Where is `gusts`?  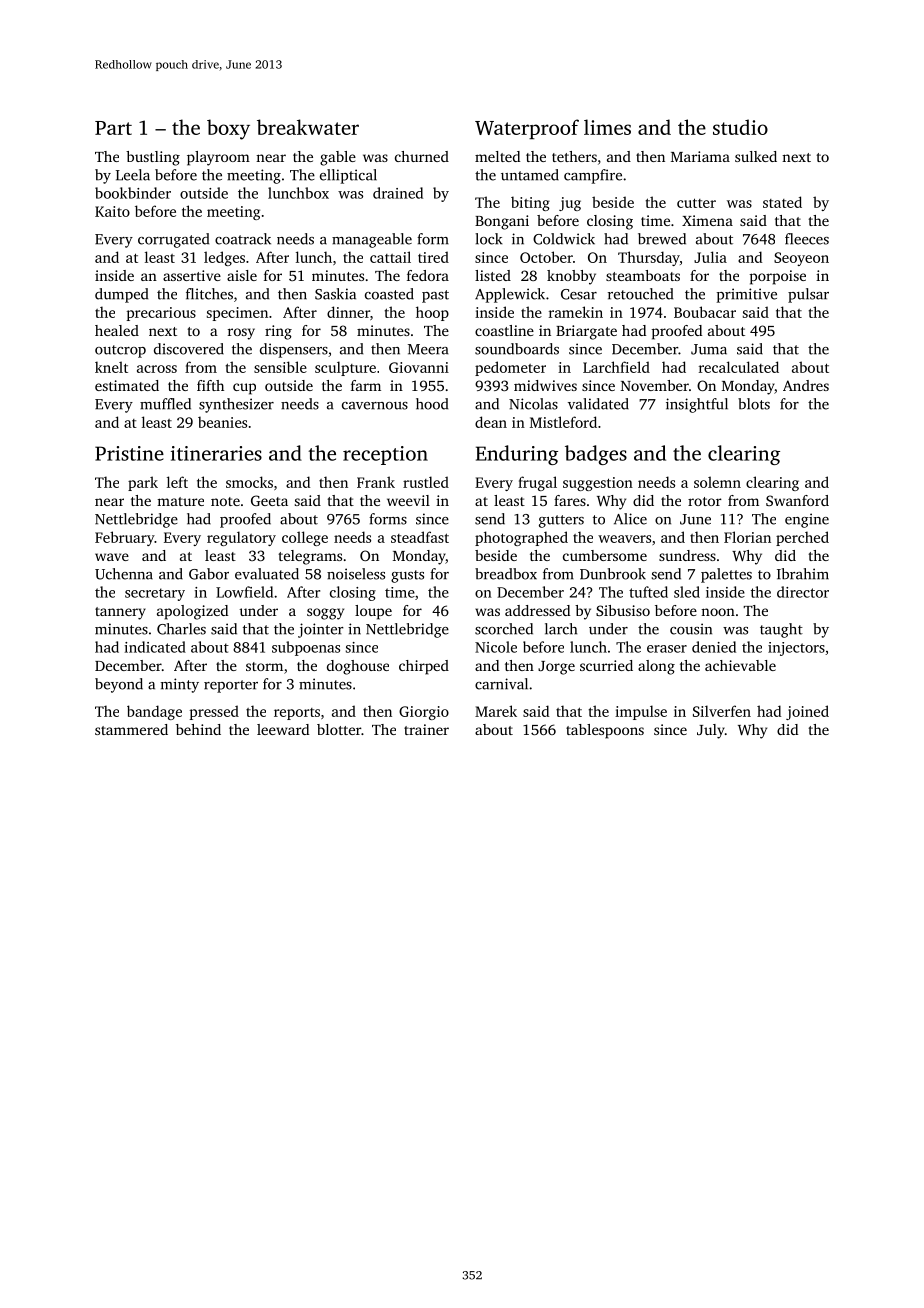
gusts is located at coordinates (407, 576).
